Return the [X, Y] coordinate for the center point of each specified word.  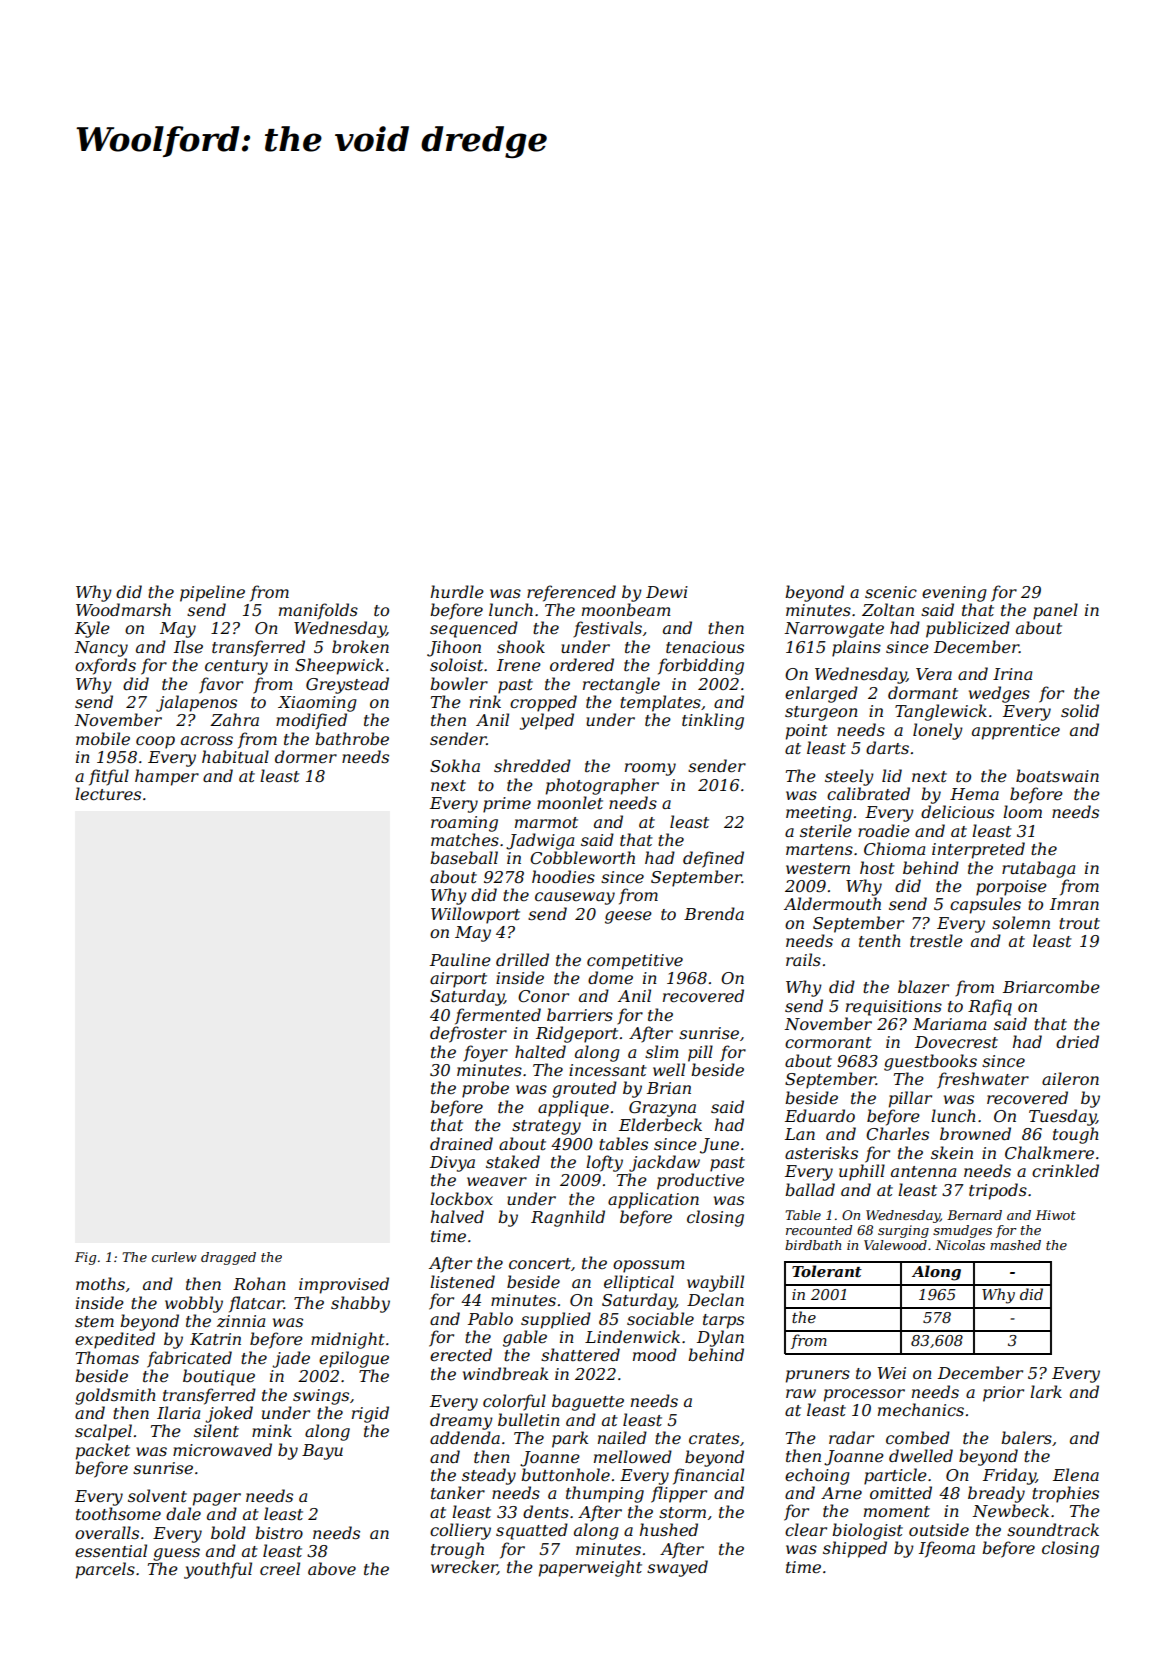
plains [856, 648]
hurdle [457, 591]
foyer [485, 1053]
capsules [985, 905]
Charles [897, 1133]
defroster [468, 1034]
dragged [228, 1258]
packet [103, 1451]
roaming [464, 824]
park [570, 1439]
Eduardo [820, 1115]
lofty [604, 1163]
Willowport [475, 915]
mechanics [921, 1409]
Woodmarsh [123, 609]
